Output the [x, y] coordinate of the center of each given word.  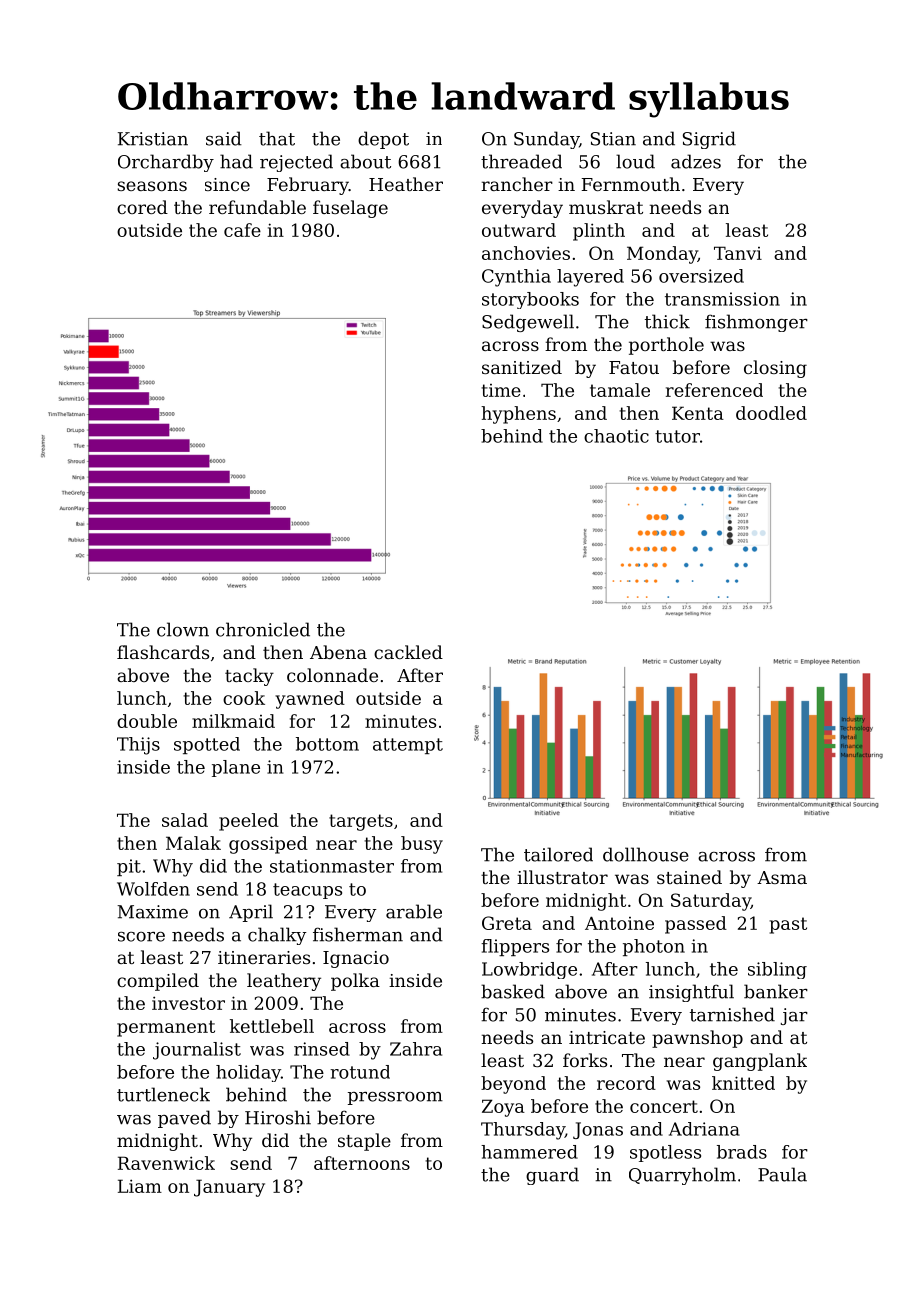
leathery [284, 982]
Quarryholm [682, 1176]
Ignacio [356, 959]
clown [183, 629]
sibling [777, 970]
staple [364, 1142]
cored [142, 207]
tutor [677, 436]
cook [244, 698]
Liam [140, 1186]
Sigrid [709, 140]
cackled [408, 652]
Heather [406, 184]
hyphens [518, 415]
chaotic [616, 436]
